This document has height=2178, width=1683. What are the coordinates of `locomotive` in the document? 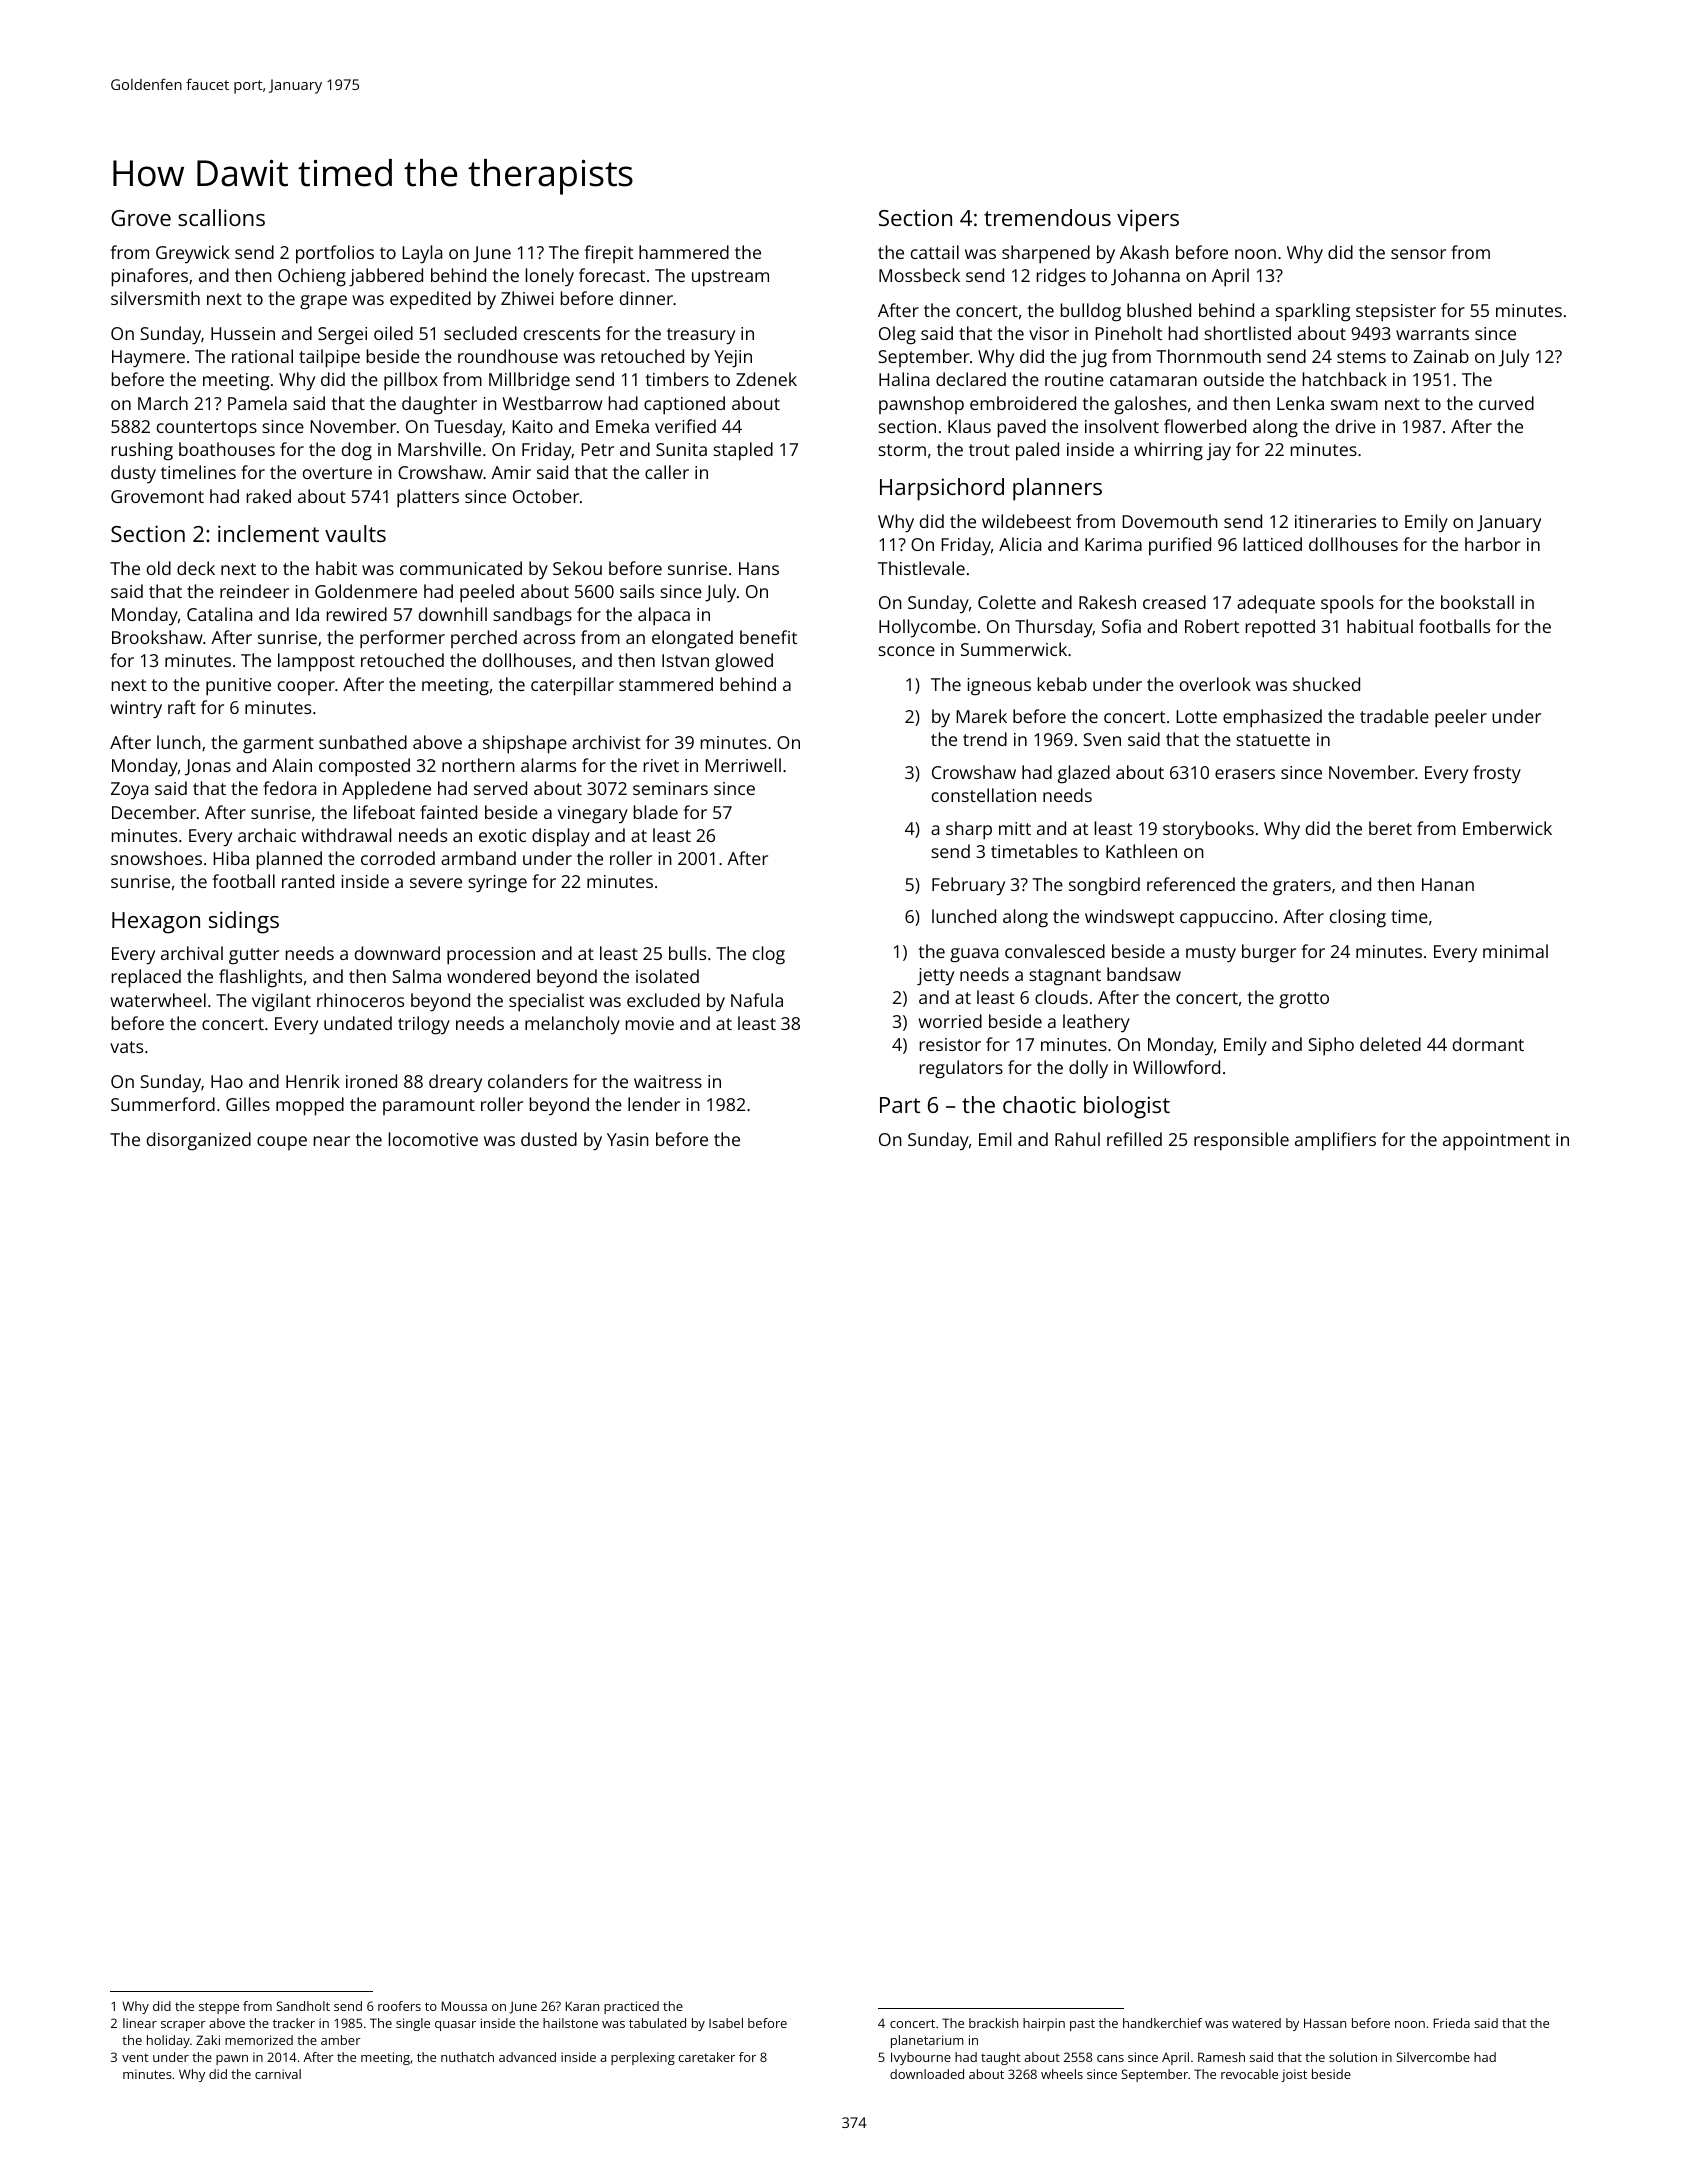 It's located at (433, 1139).
